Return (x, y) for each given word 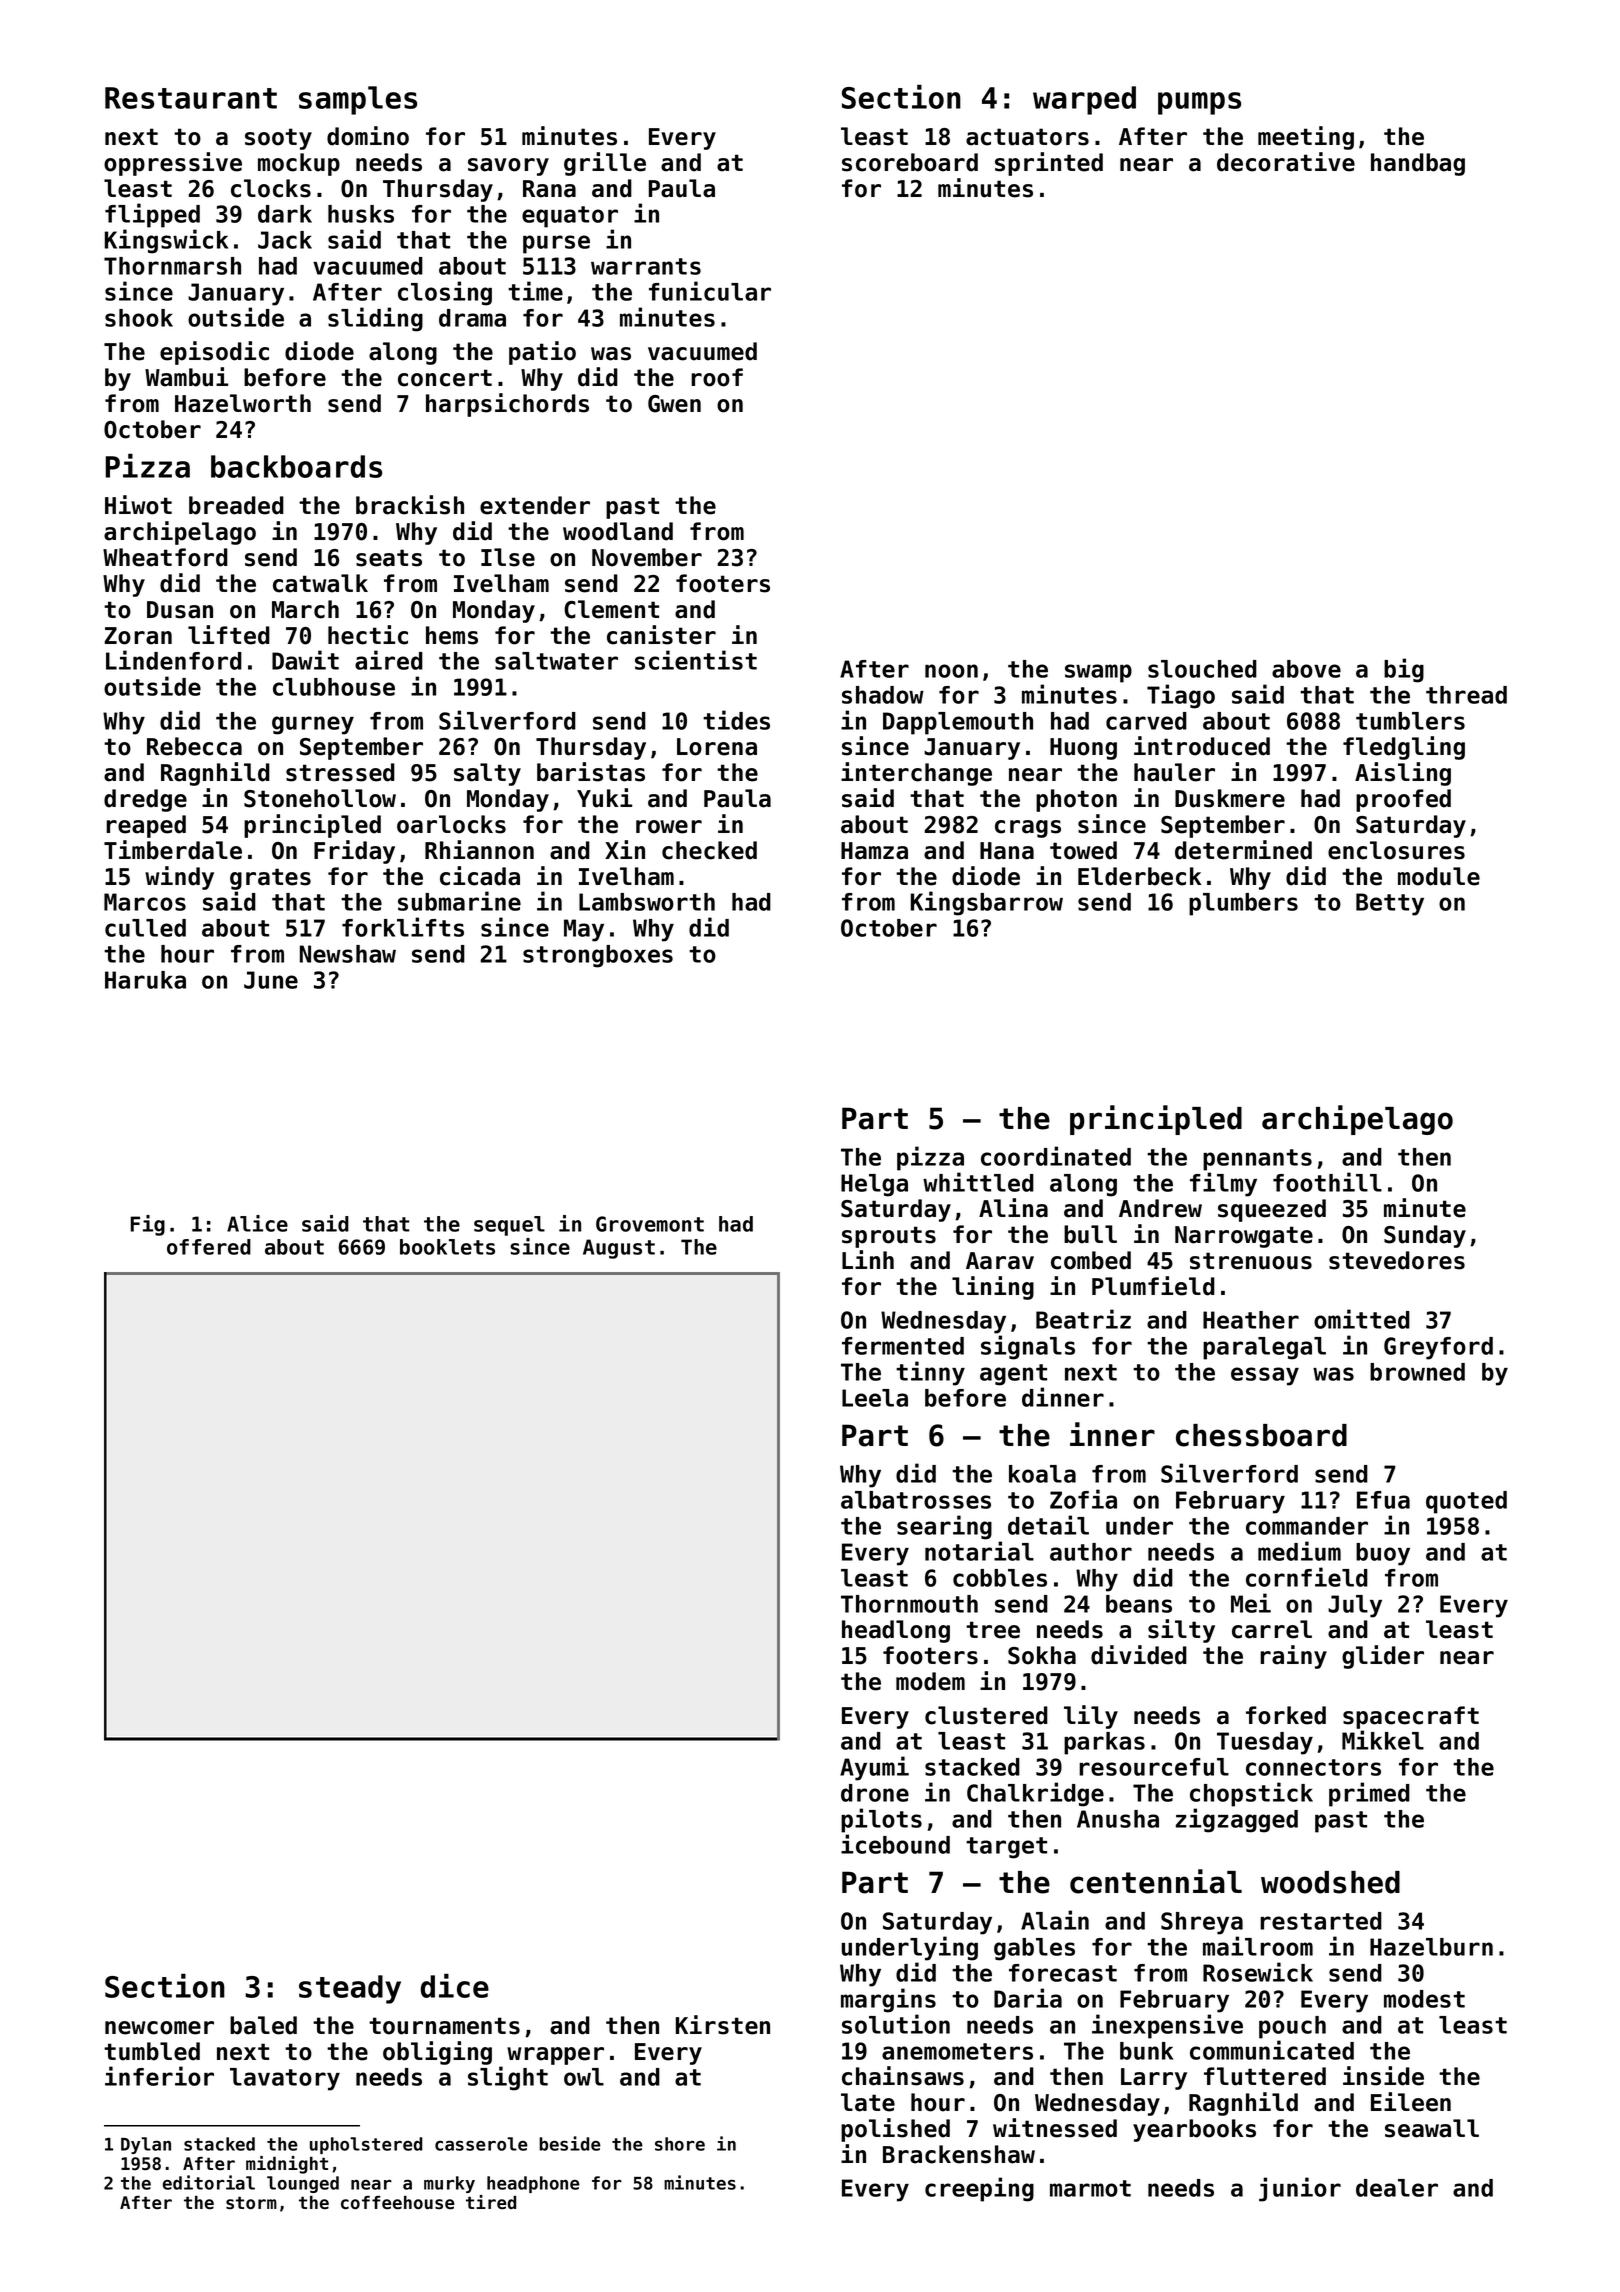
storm (251, 2203)
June (271, 980)
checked (709, 850)
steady (350, 1989)
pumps (1199, 103)
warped (1084, 100)
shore (680, 2144)
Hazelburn (1431, 1947)
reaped (146, 826)
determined (1243, 850)
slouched (1202, 669)
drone (875, 1793)
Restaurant (191, 98)
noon (951, 671)
